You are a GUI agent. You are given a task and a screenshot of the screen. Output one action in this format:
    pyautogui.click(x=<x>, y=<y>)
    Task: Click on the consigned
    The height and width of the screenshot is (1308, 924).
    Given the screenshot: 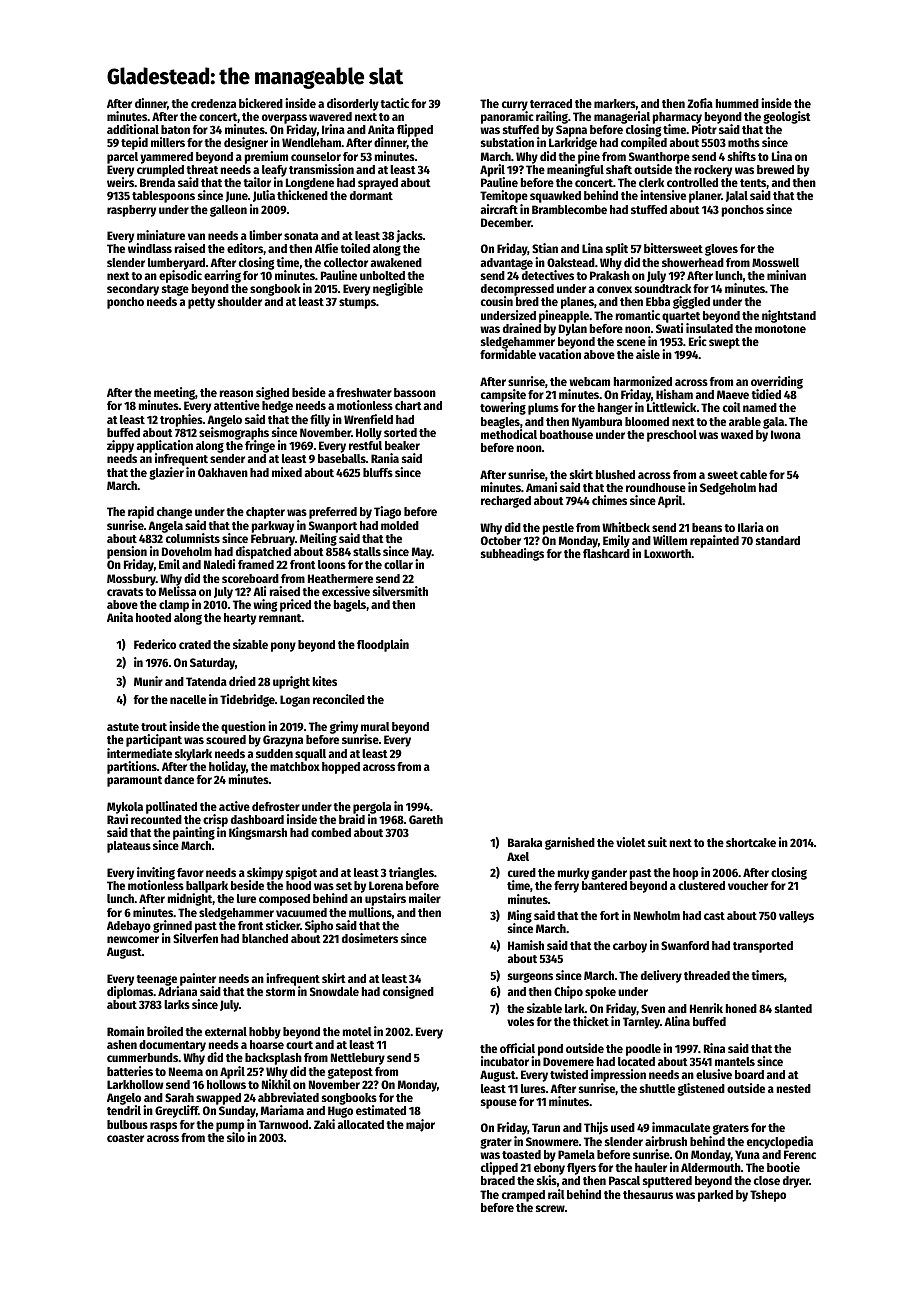 What is the action you would take?
    pyautogui.click(x=408, y=992)
